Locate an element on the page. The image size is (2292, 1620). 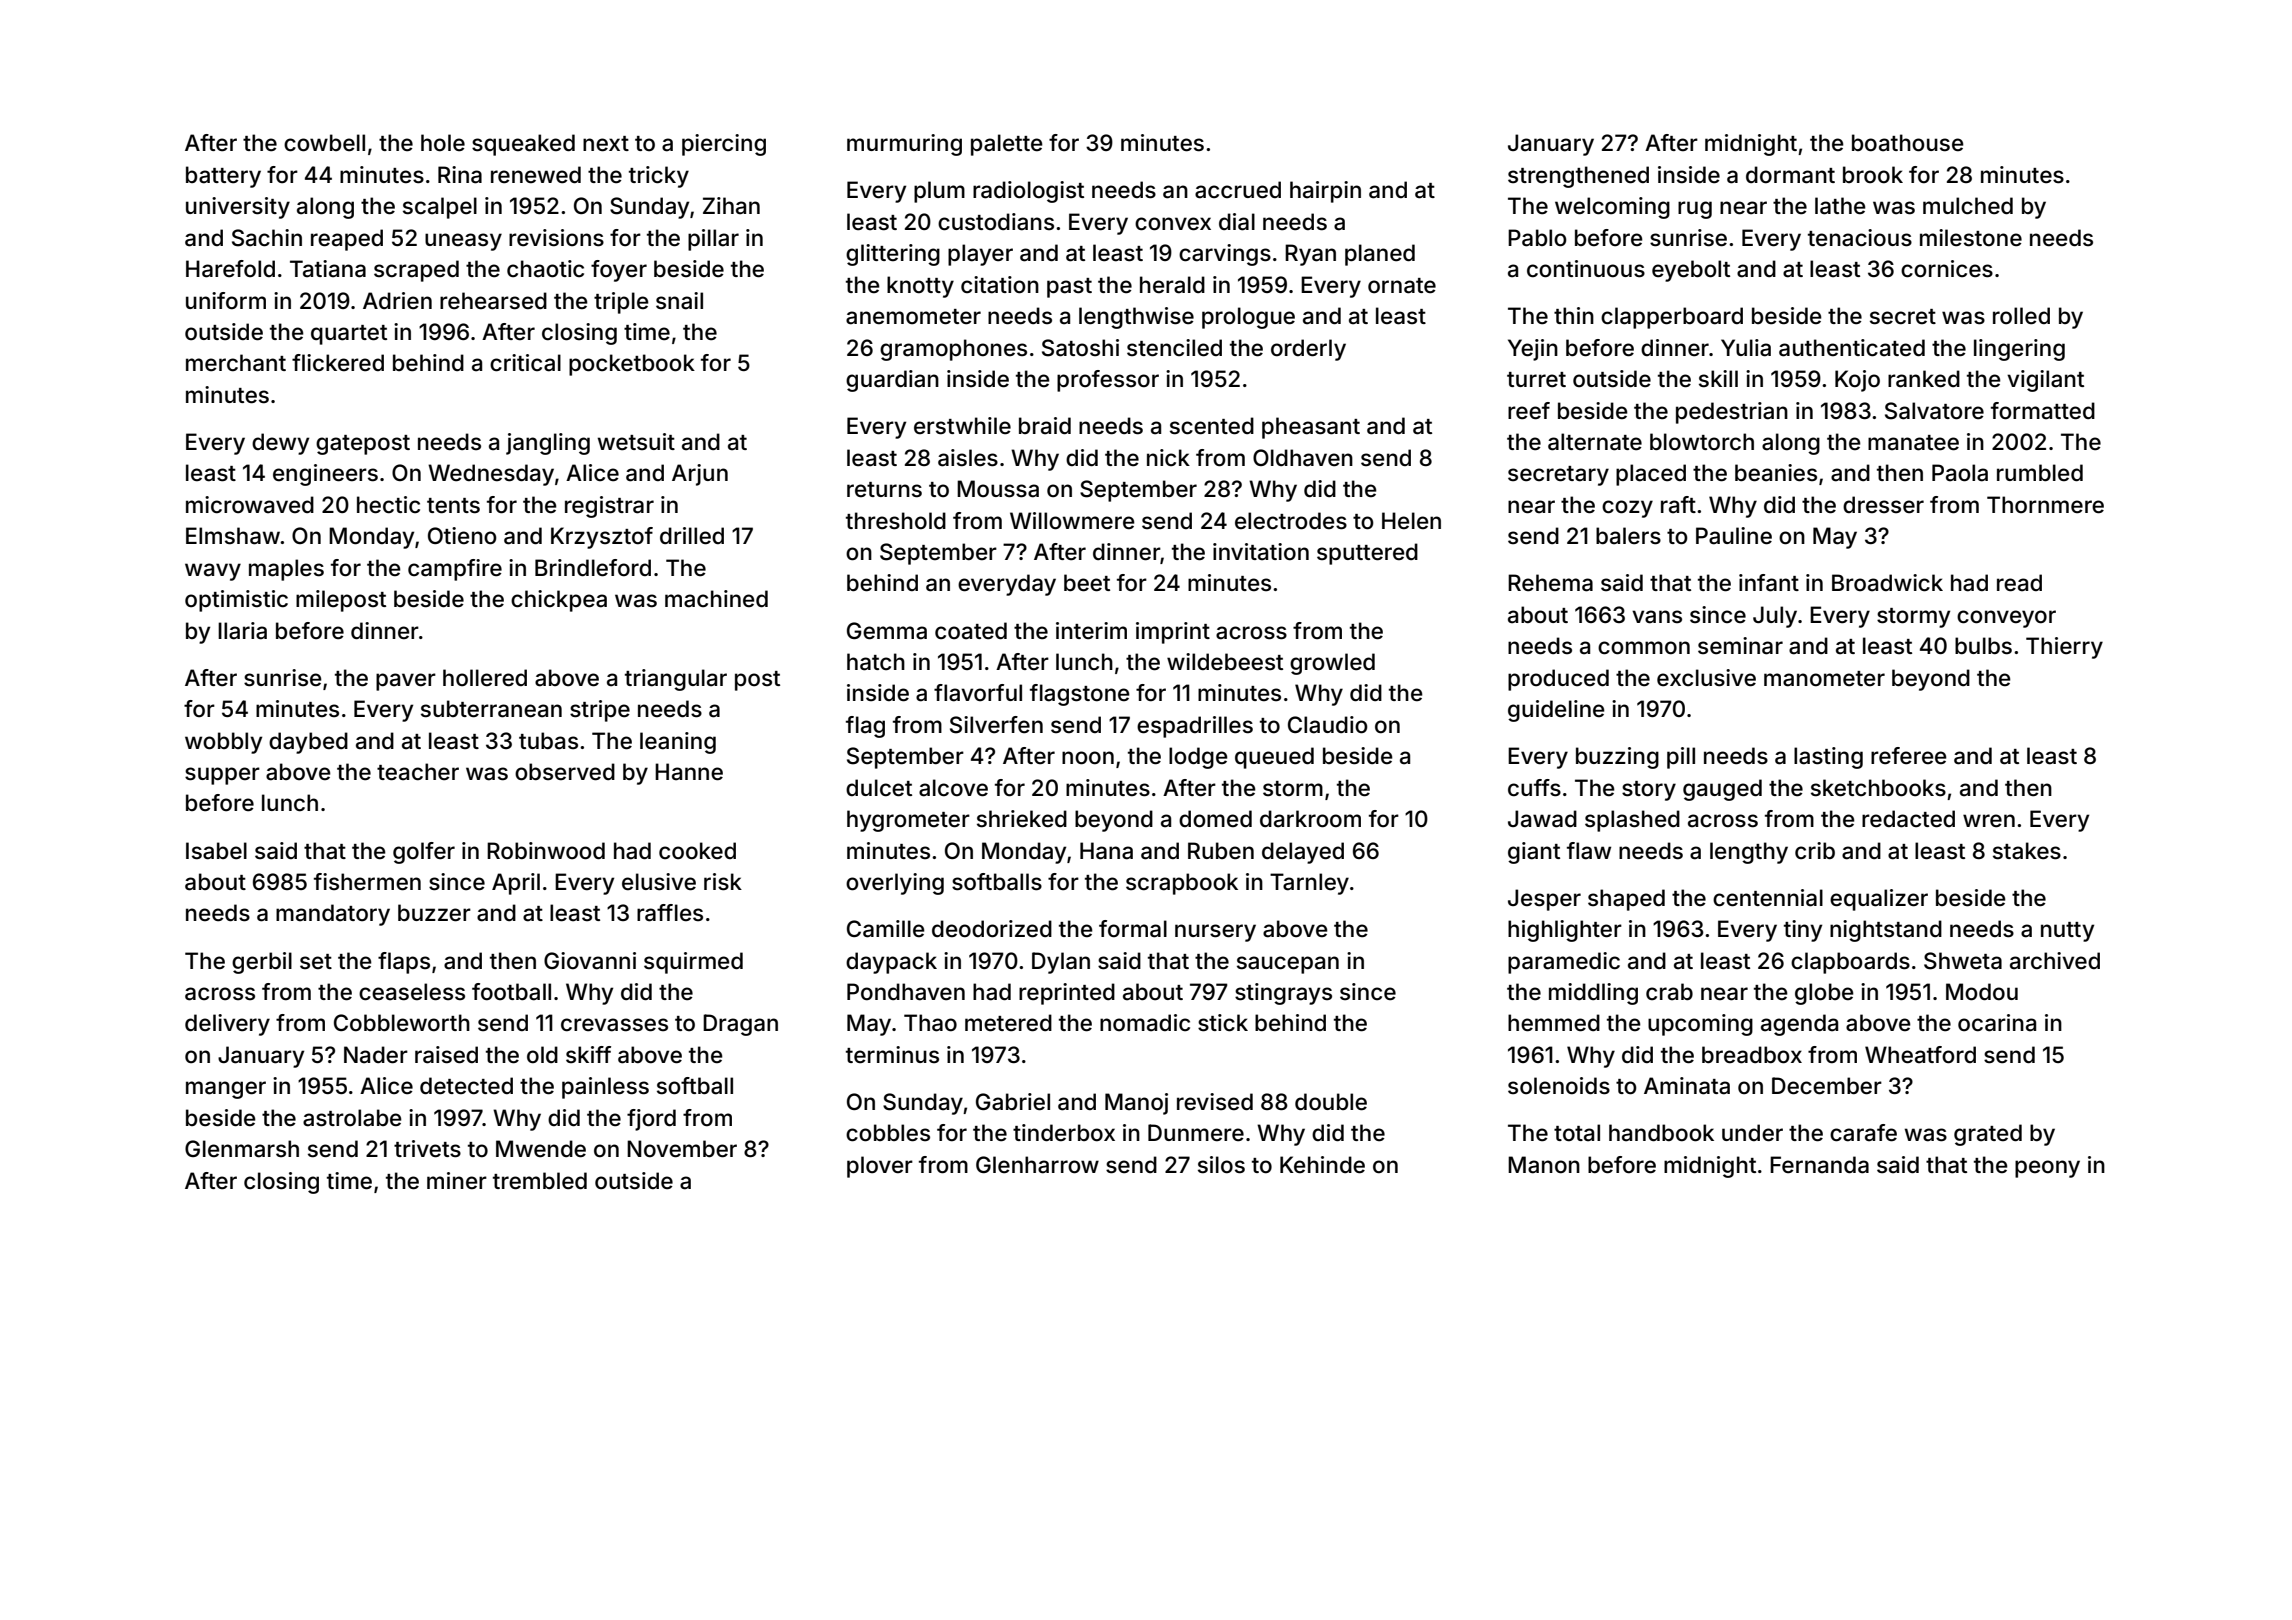
wren is located at coordinates (1989, 821).
